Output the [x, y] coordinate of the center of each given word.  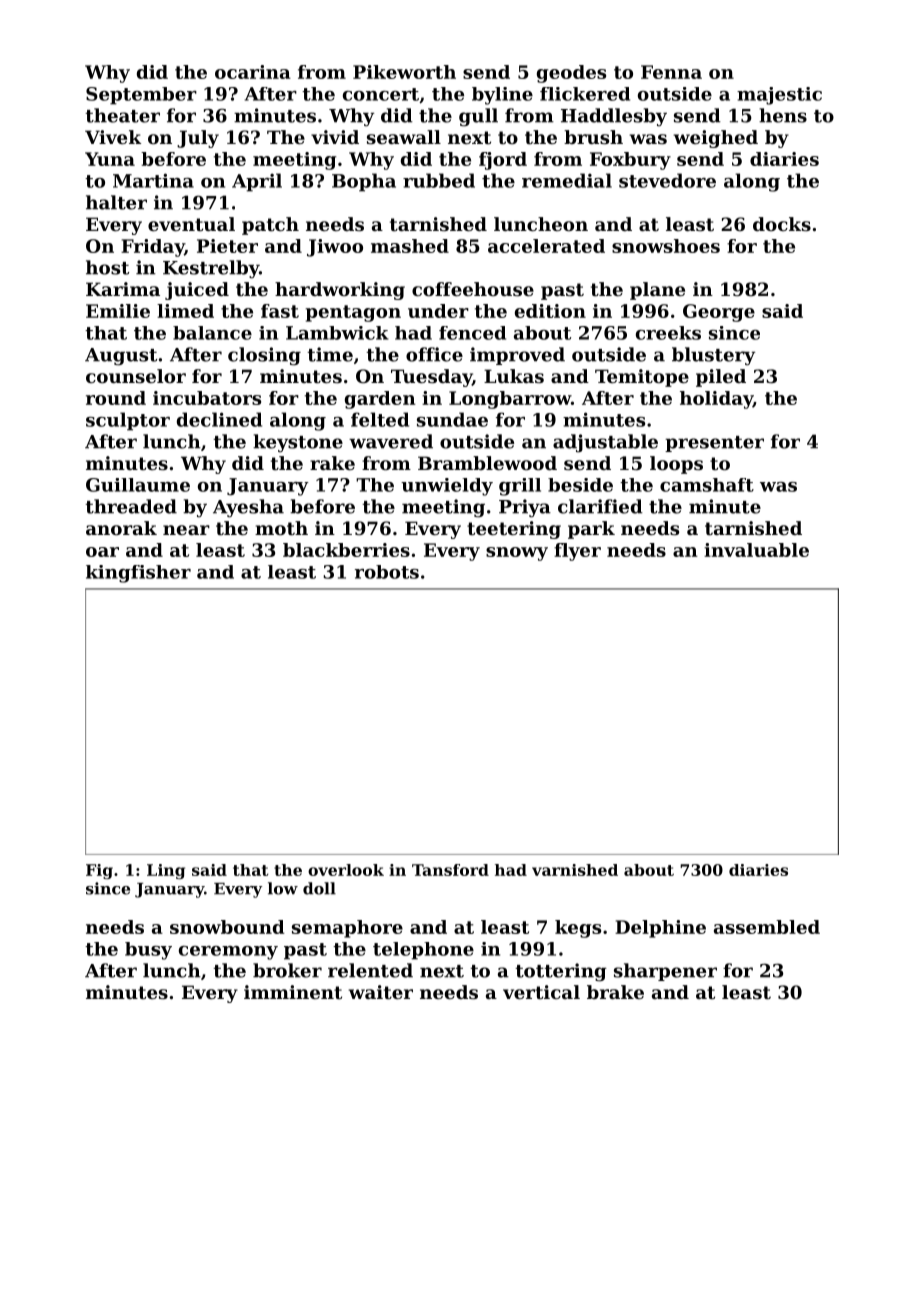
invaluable [756, 550]
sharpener [665, 972]
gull [478, 117]
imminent [293, 992]
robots [387, 572]
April [257, 182]
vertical [541, 992]
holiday [716, 400]
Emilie [118, 311]
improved [517, 356]
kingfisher [138, 574]
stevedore [667, 180]
